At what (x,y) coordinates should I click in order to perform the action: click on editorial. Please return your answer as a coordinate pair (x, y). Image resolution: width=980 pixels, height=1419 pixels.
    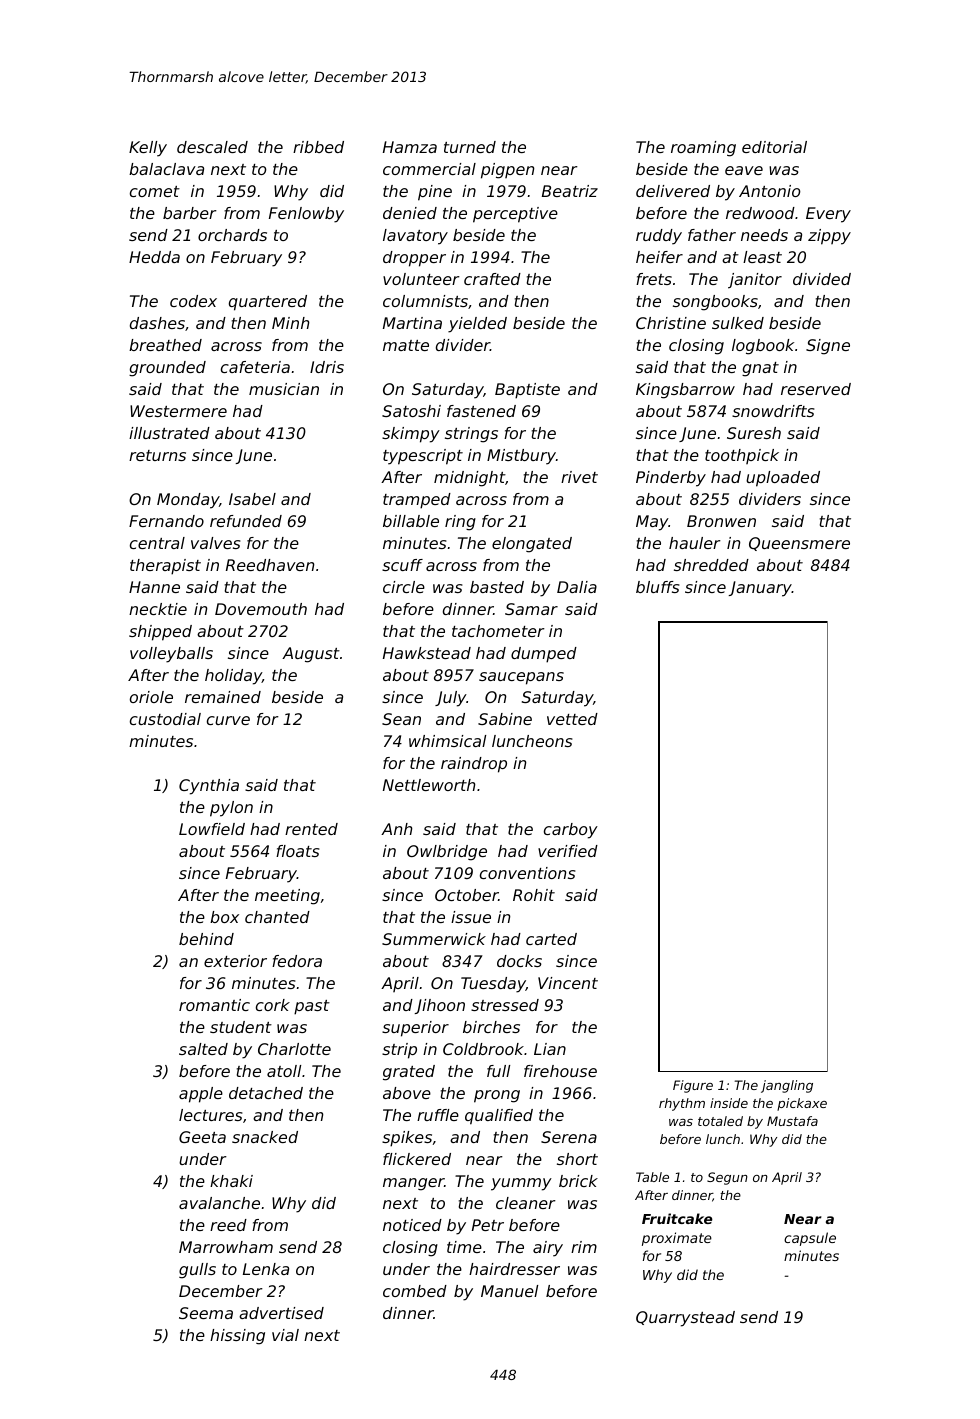
    Looking at the image, I should click on (774, 147).
